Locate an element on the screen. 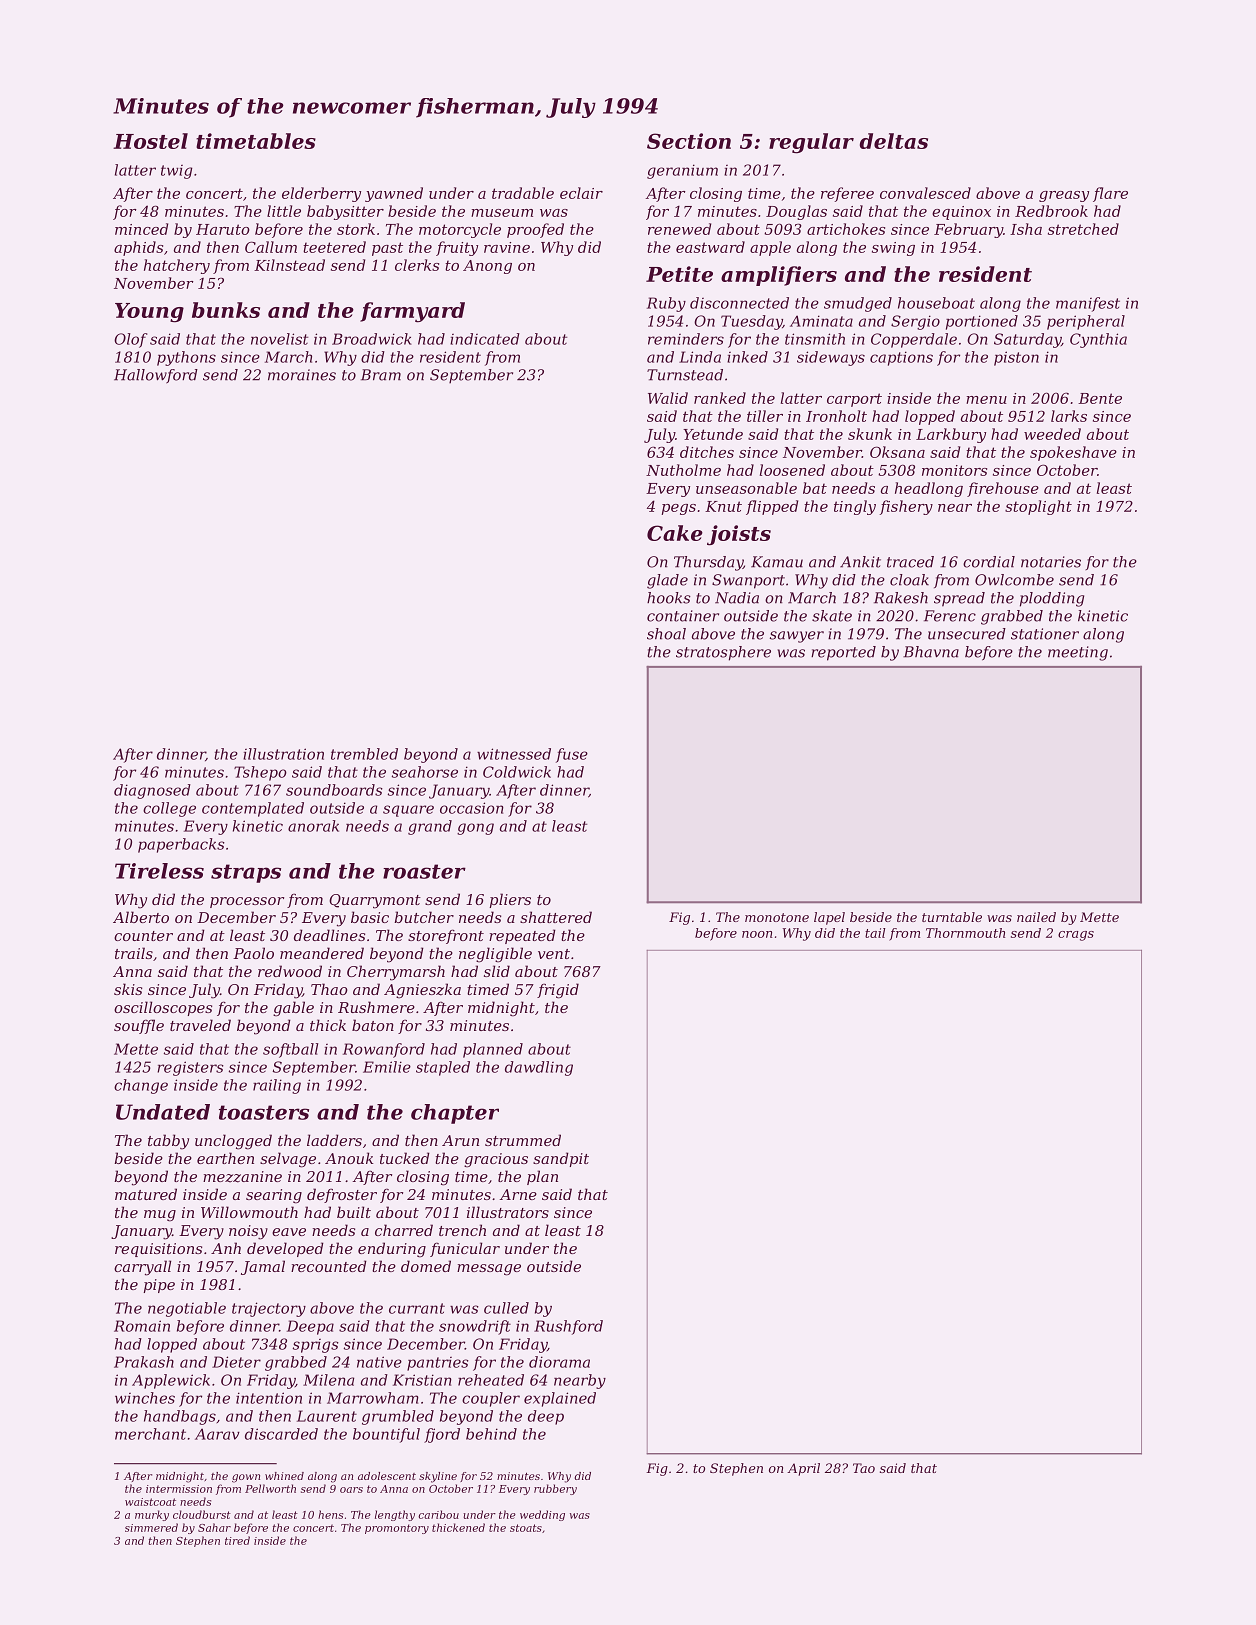 The width and height of the screenshot is (1256, 1625). illustration is located at coordinates (283, 754).
